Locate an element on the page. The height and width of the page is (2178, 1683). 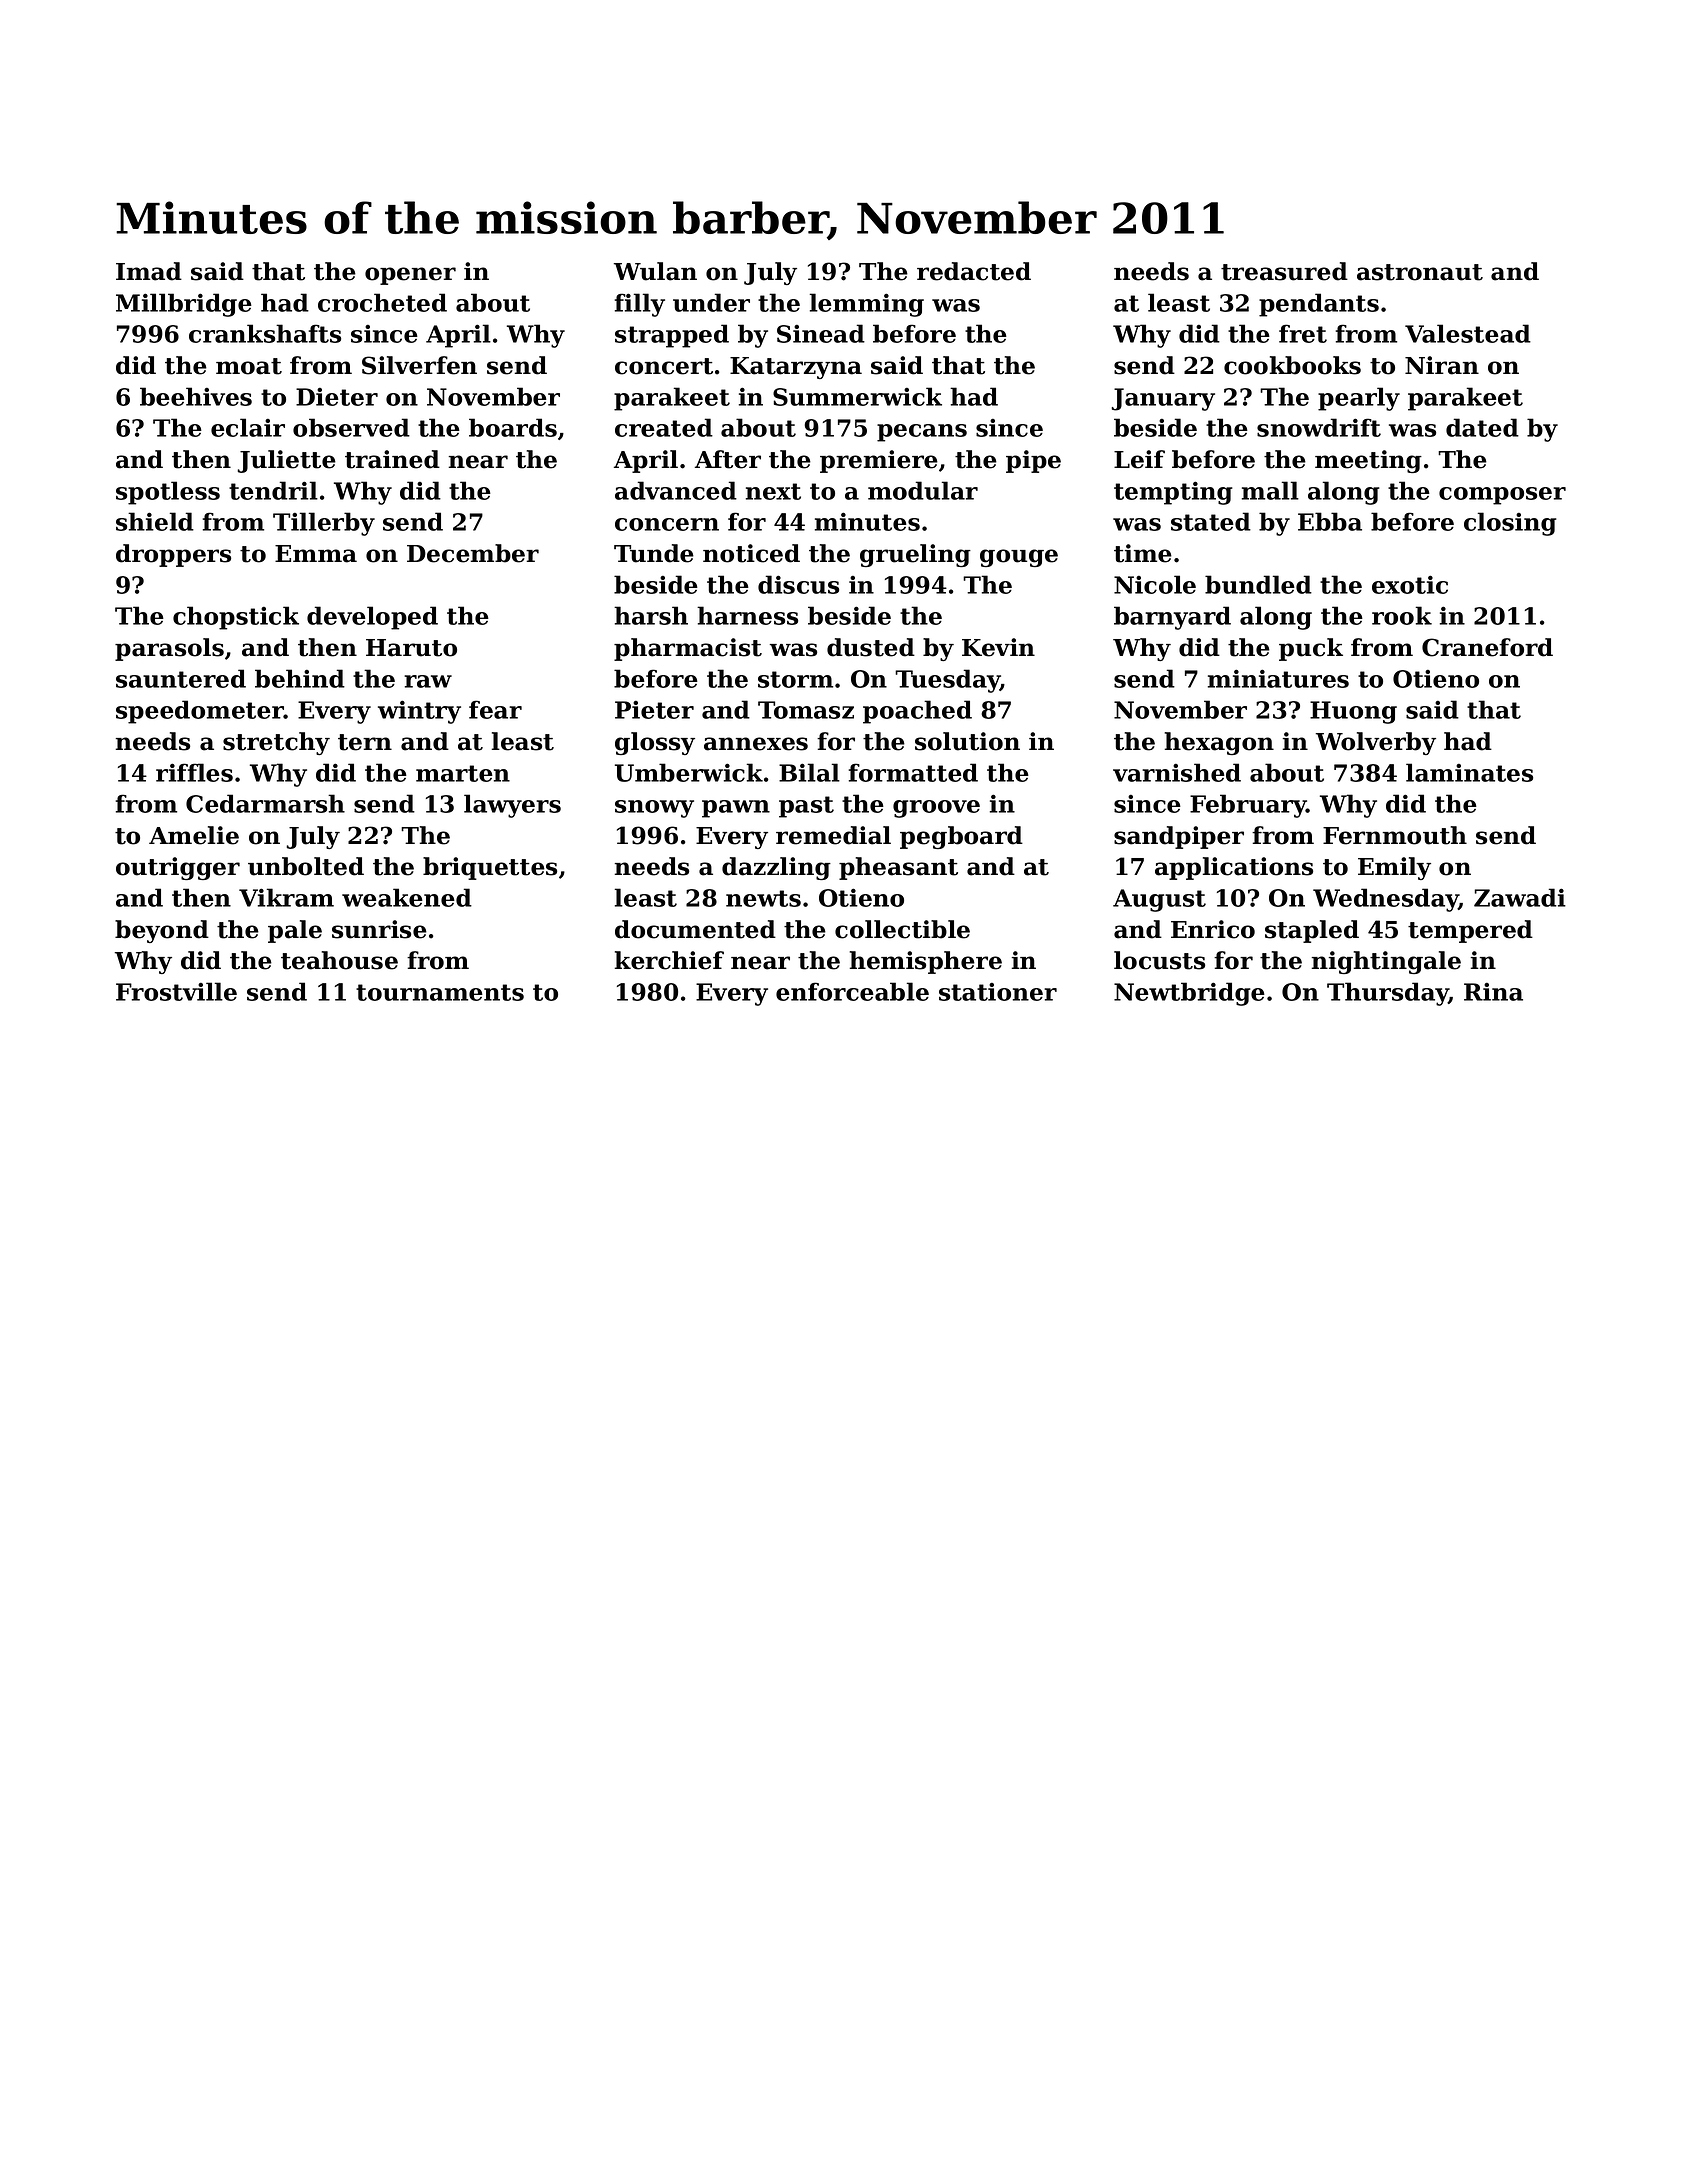
barnyard is located at coordinates (1172, 618).
